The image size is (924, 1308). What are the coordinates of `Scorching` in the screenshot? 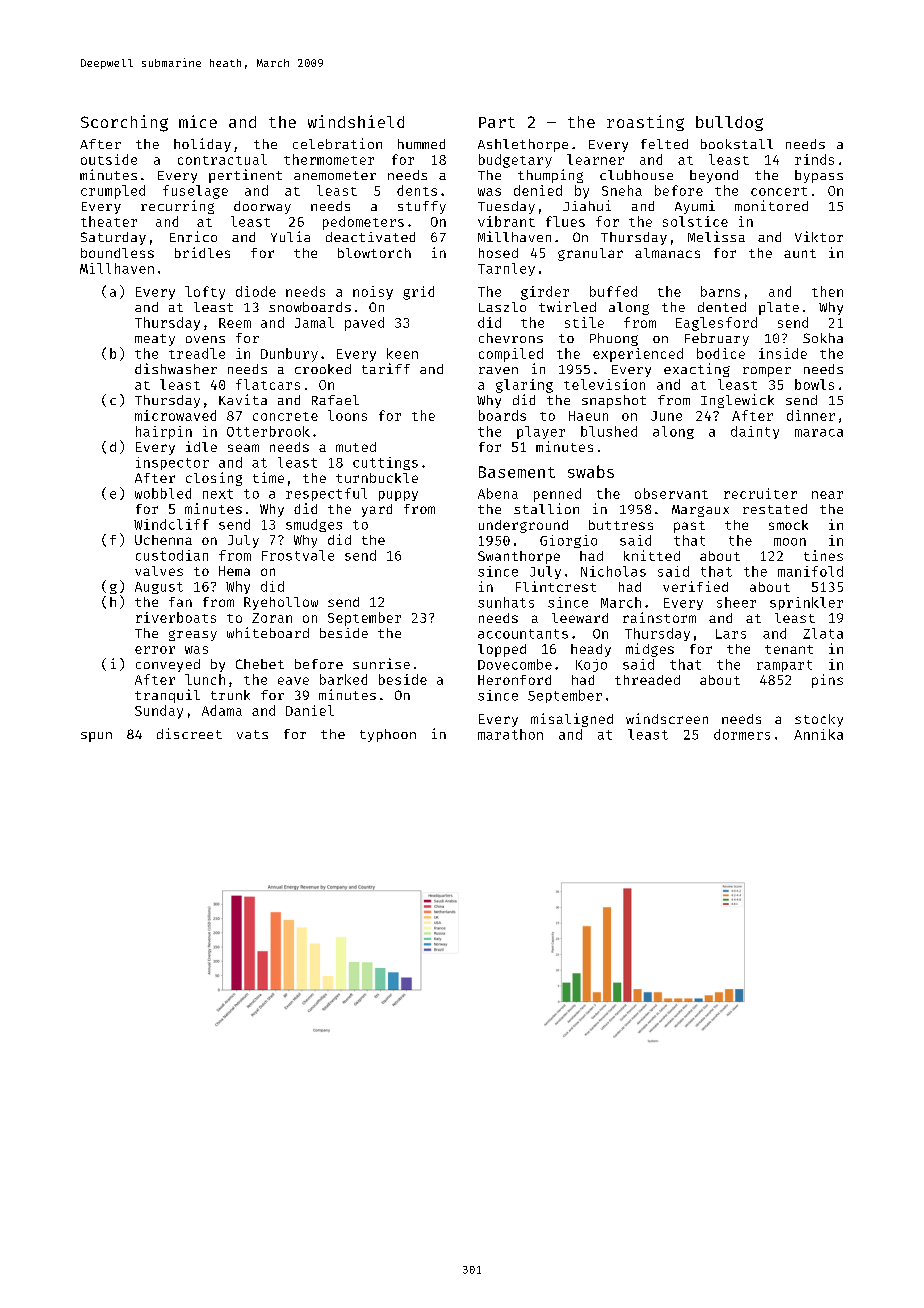 It's located at (124, 123).
